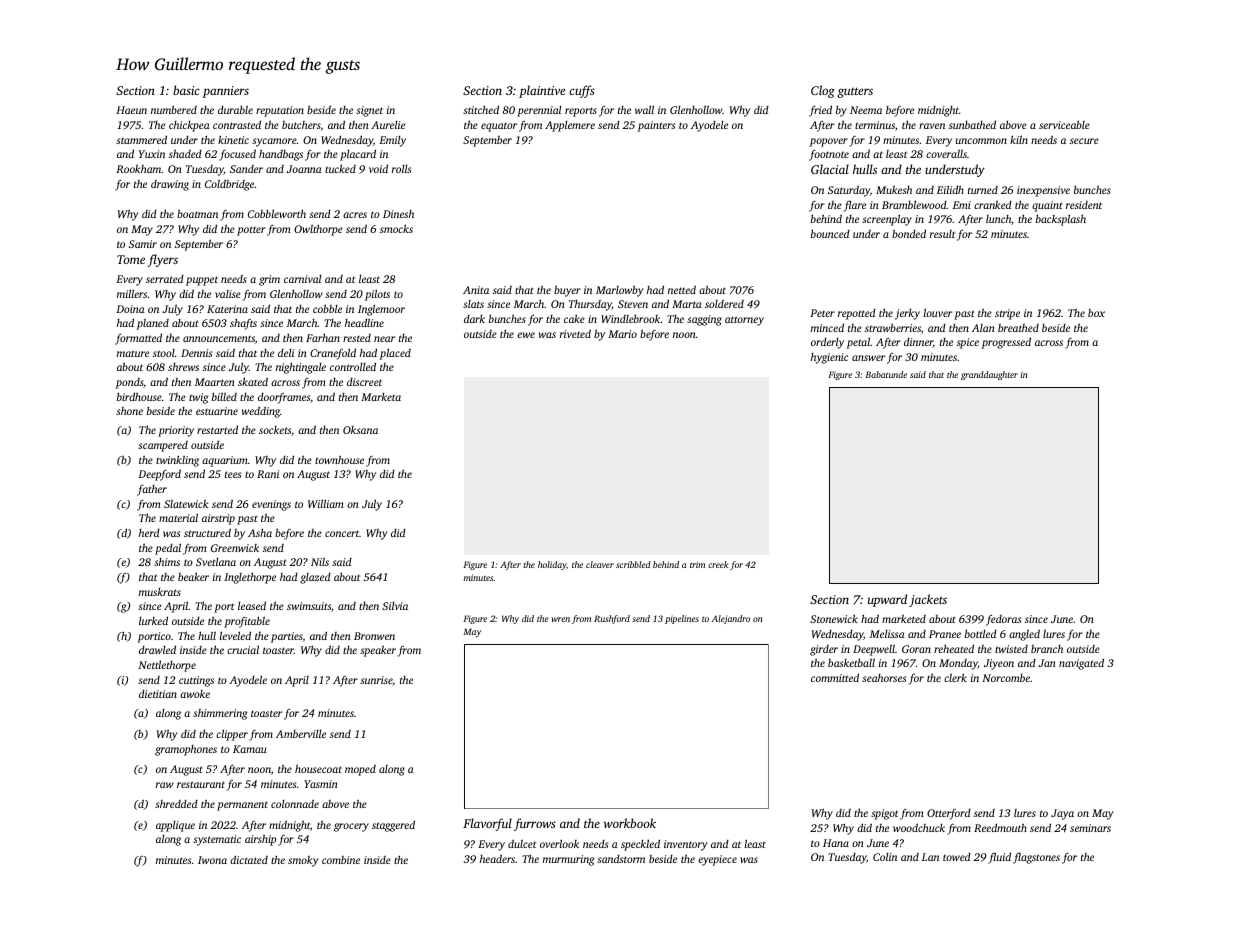 This screenshot has height=952, width=1233. I want to click on gramophones, so click(186, 750).
